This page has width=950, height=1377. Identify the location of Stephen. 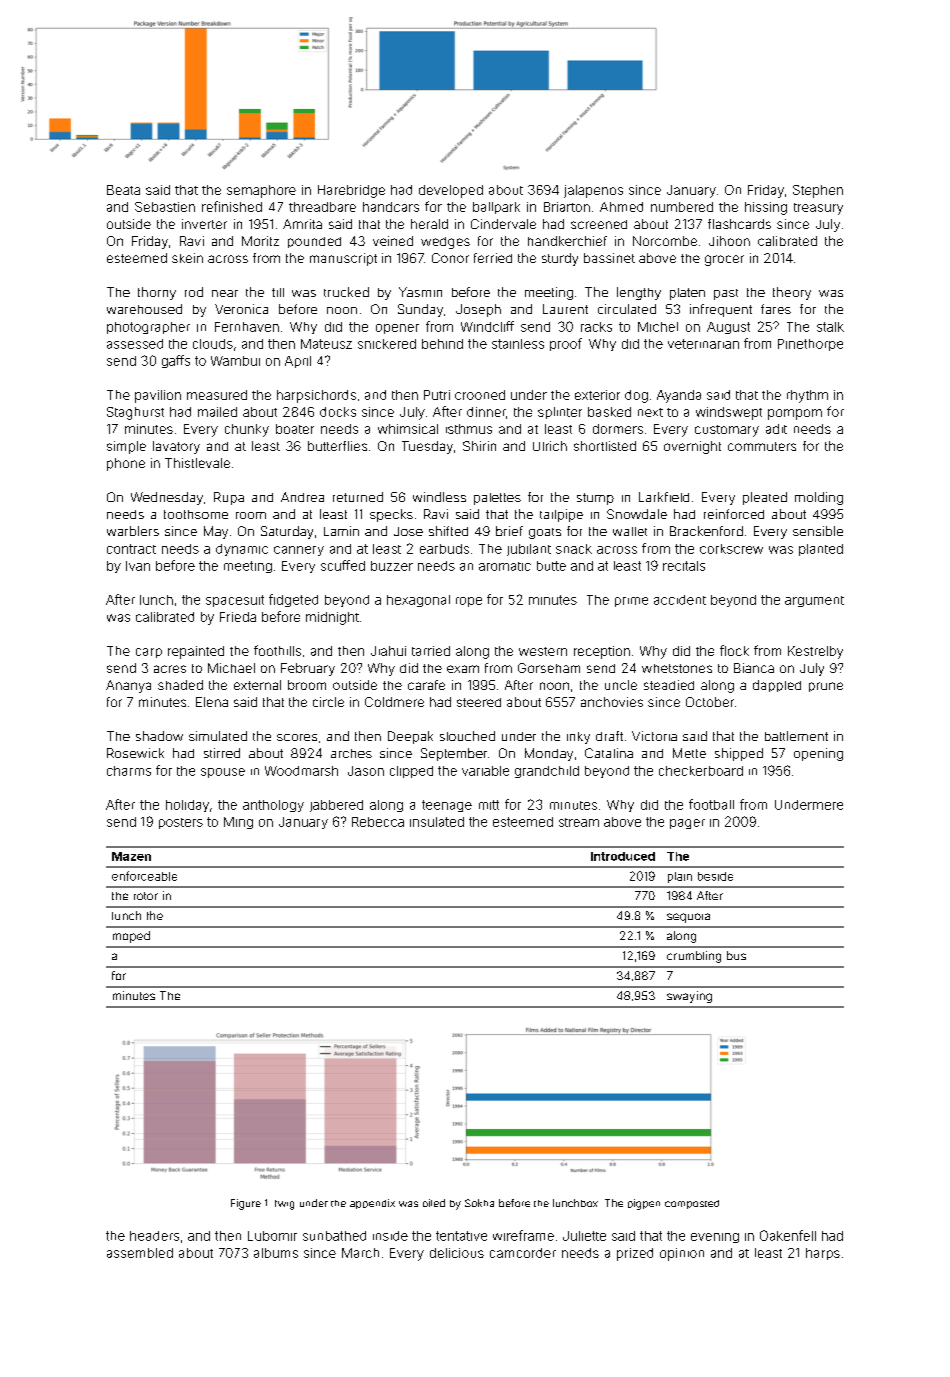
(818, 191).
